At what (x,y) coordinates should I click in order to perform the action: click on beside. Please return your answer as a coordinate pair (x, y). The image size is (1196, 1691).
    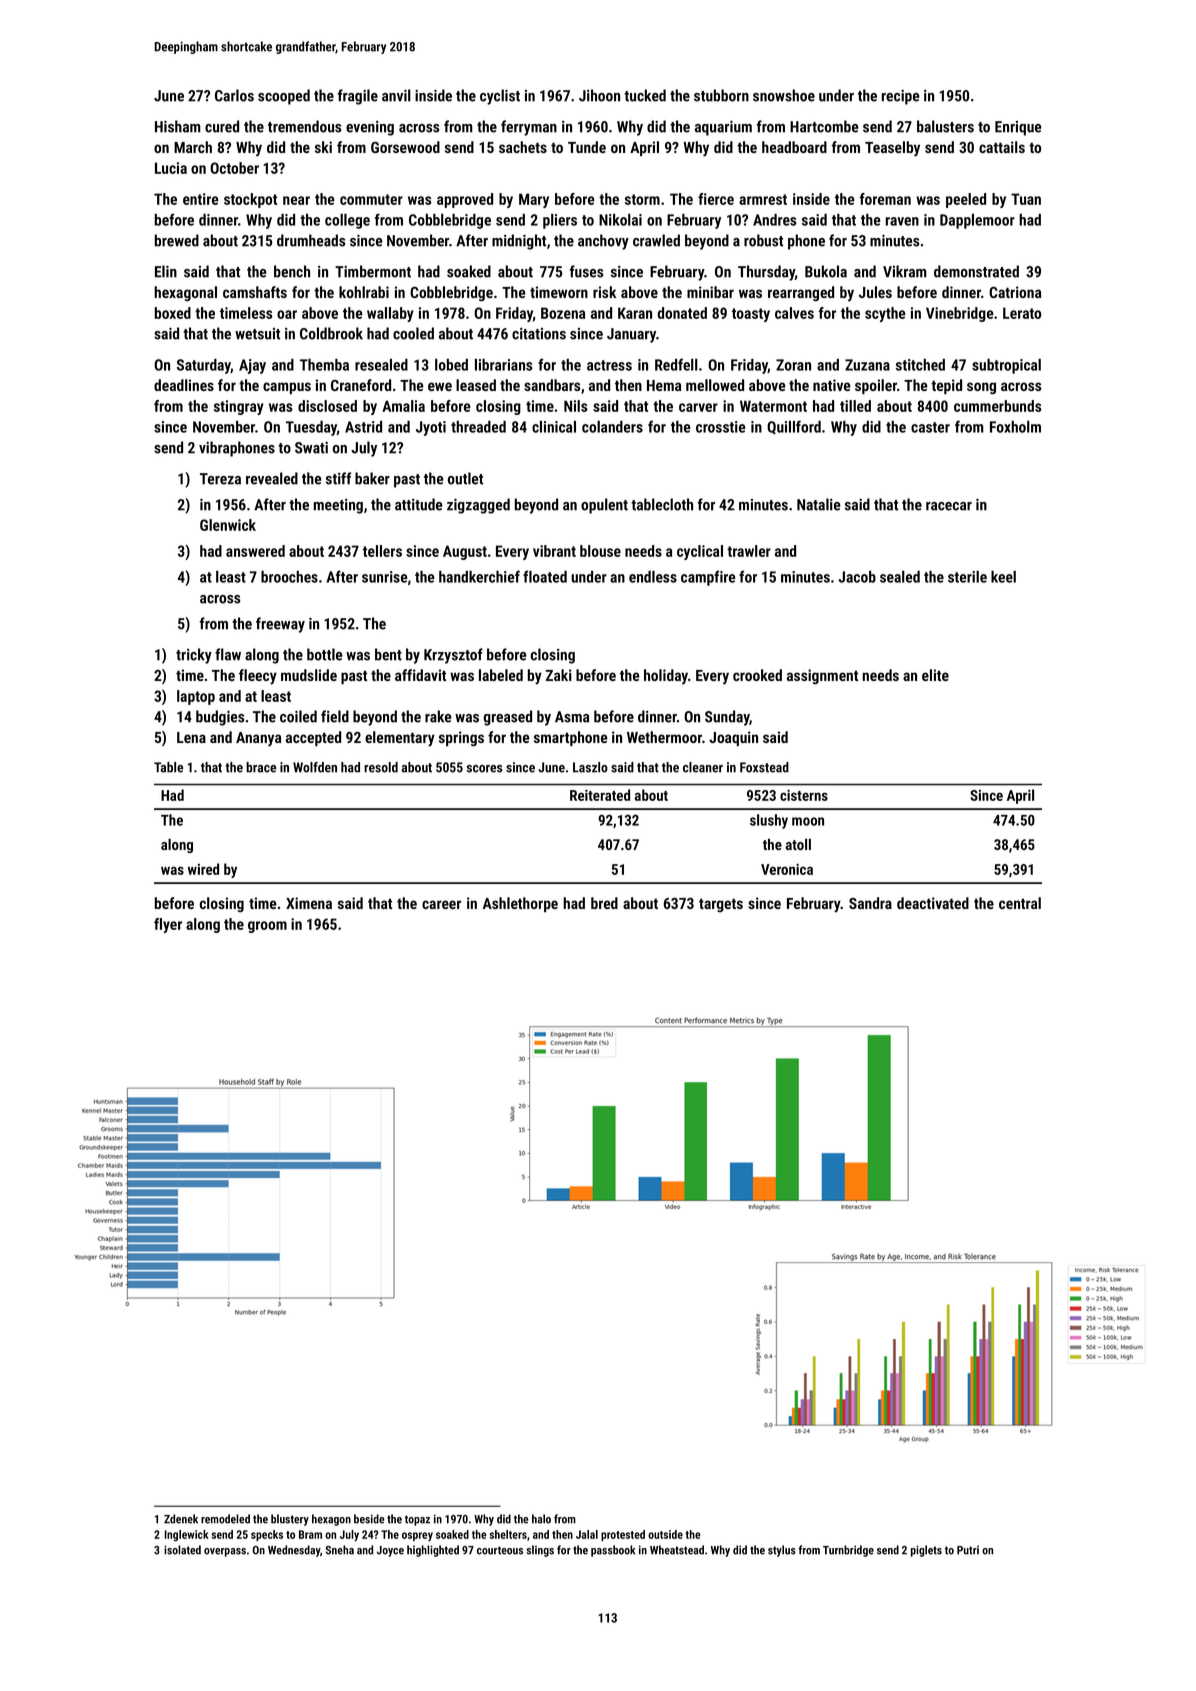
    Looking at the image, I should click on (369, 1519).
